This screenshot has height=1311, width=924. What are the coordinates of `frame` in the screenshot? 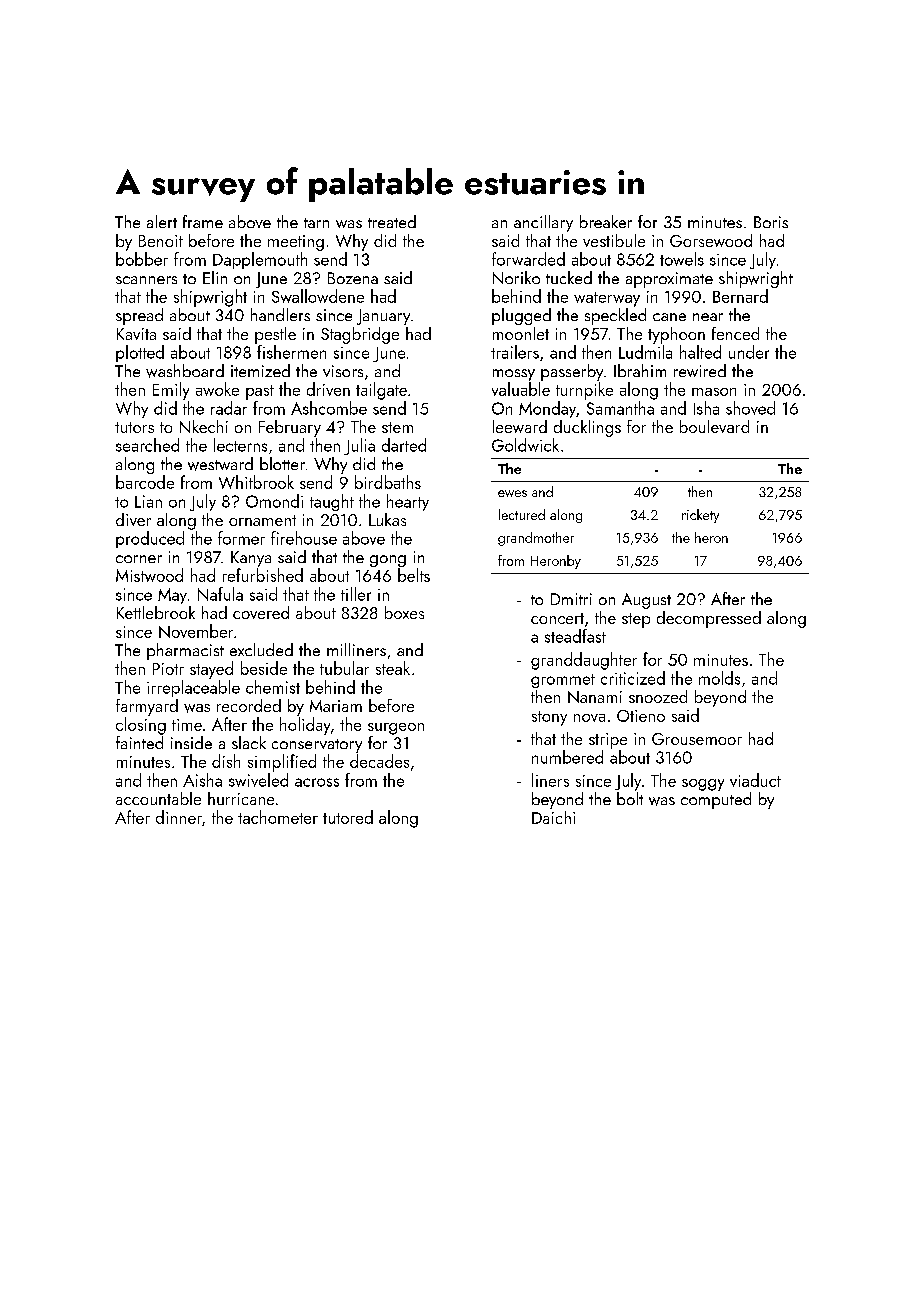 It's located at (203, 221).
